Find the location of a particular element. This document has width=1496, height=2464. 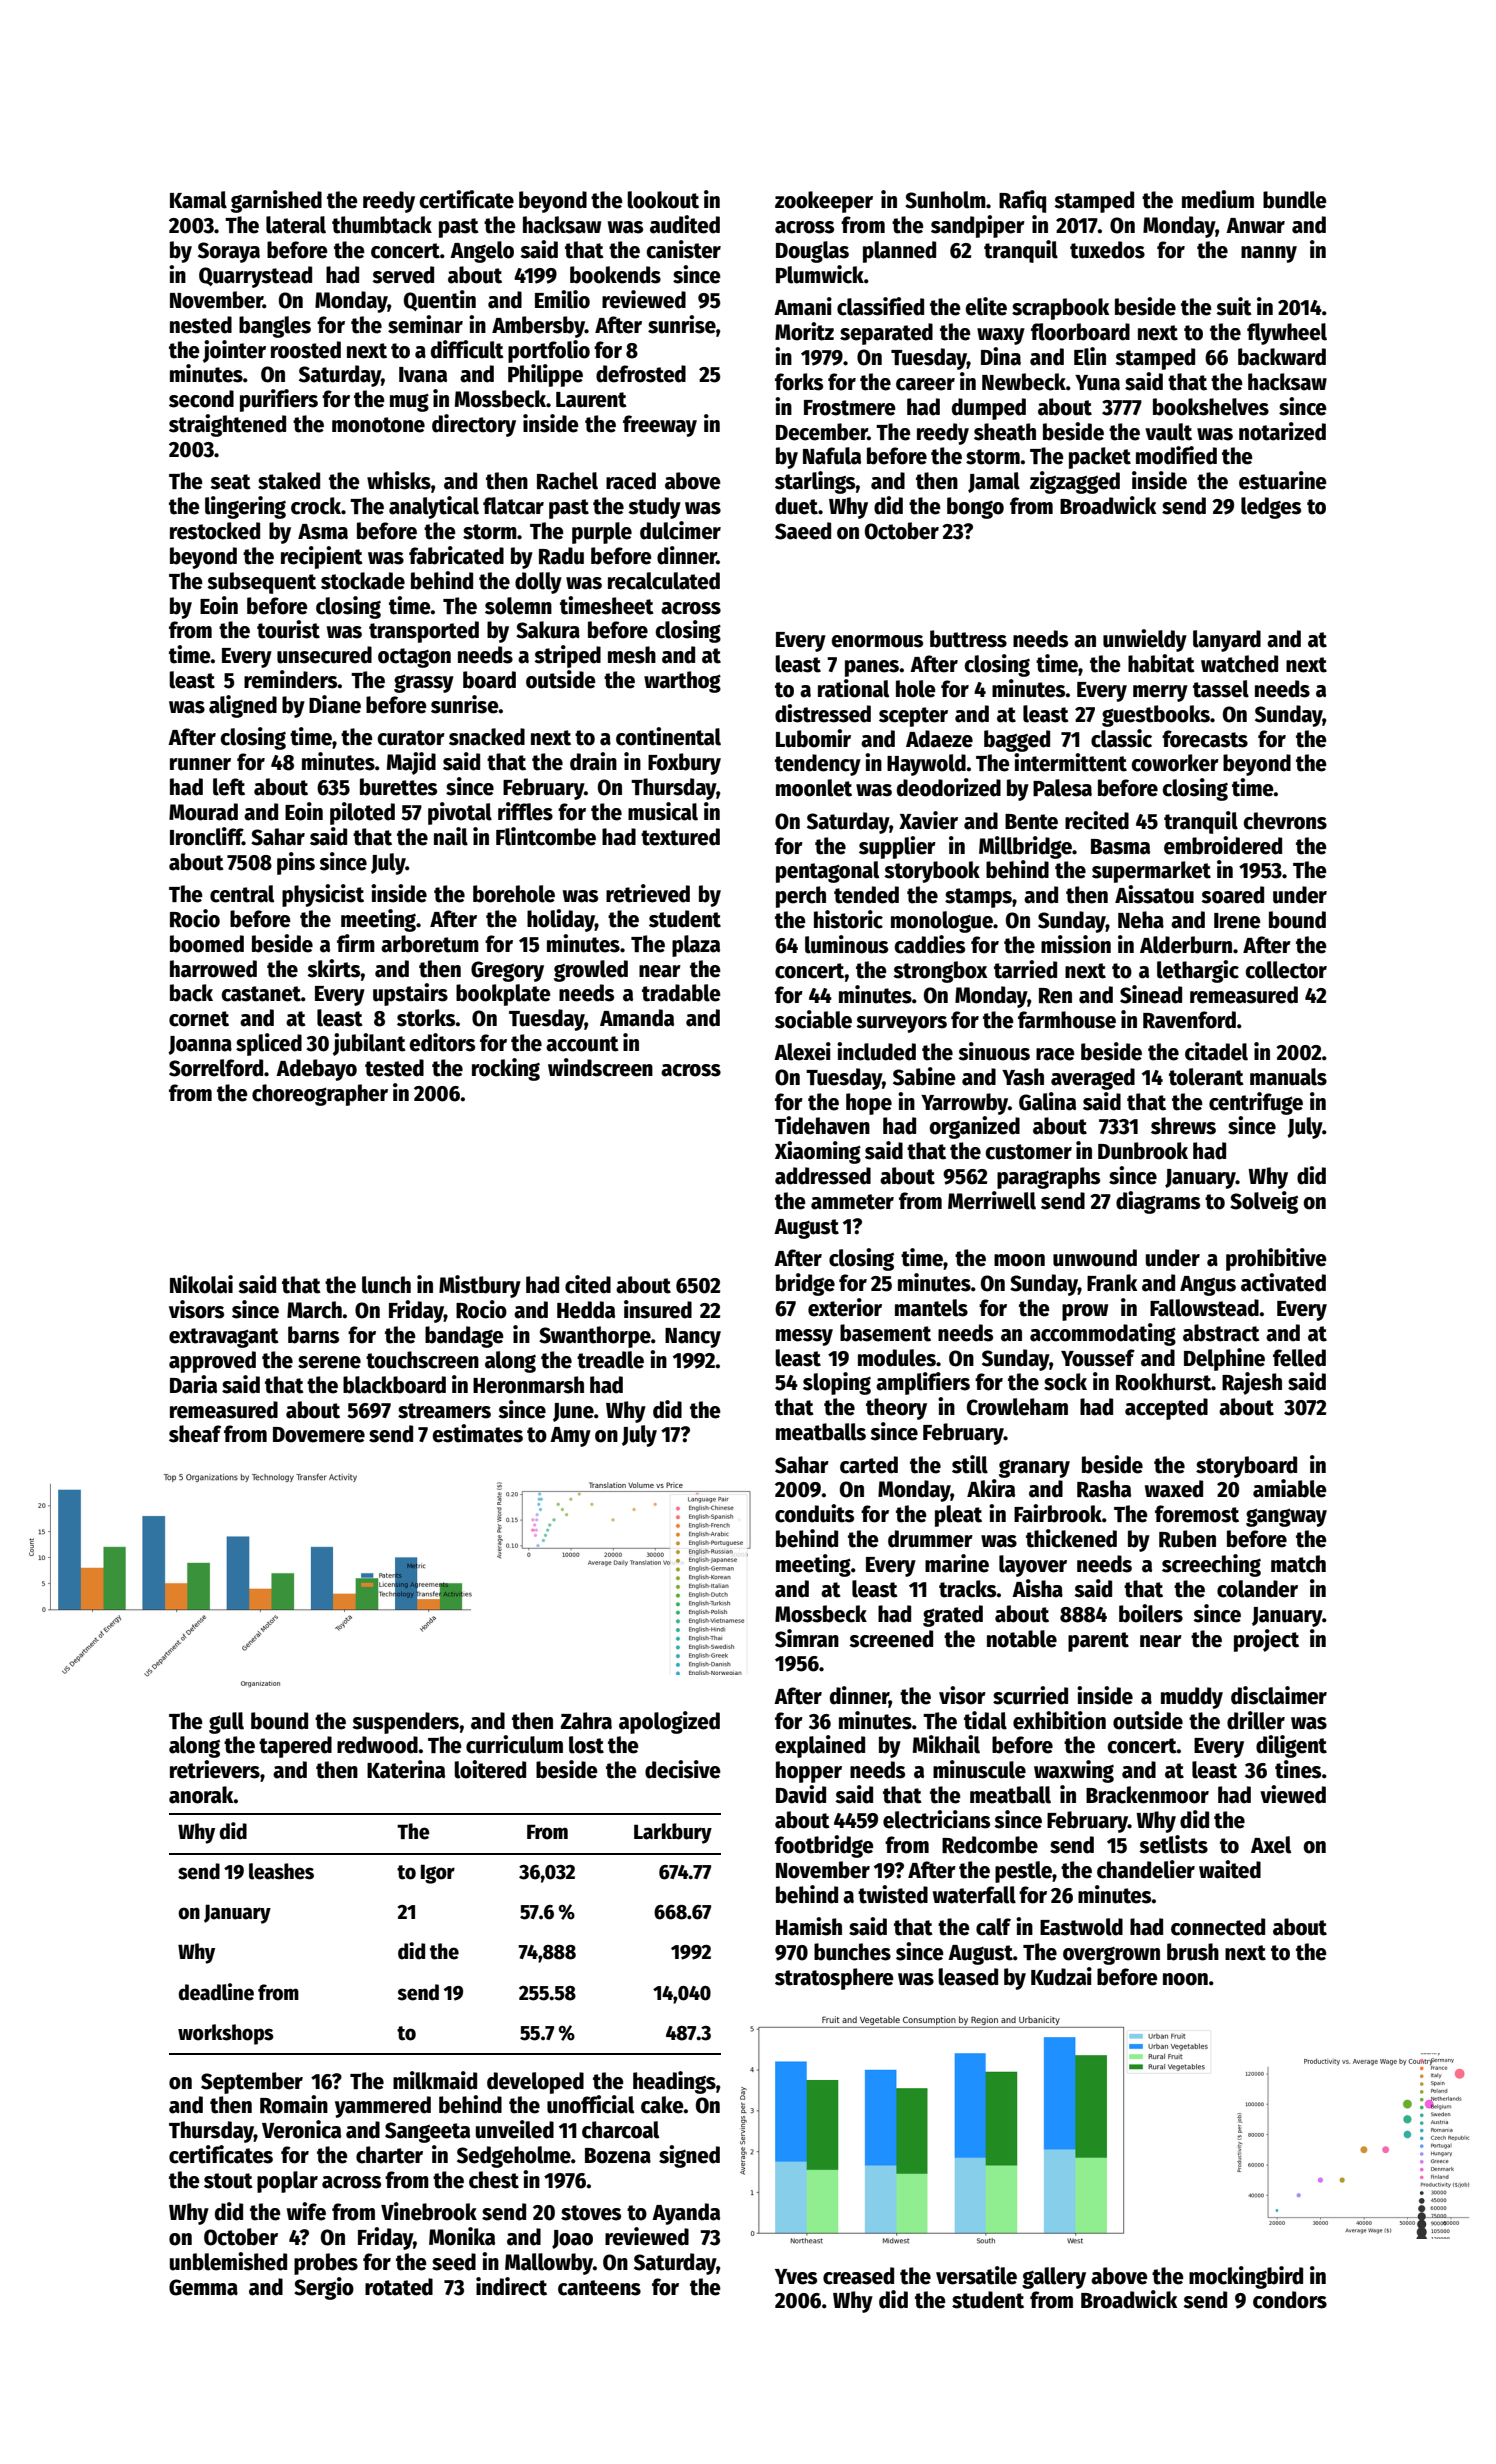

citadel is located at coordinates (1216, 1051).
